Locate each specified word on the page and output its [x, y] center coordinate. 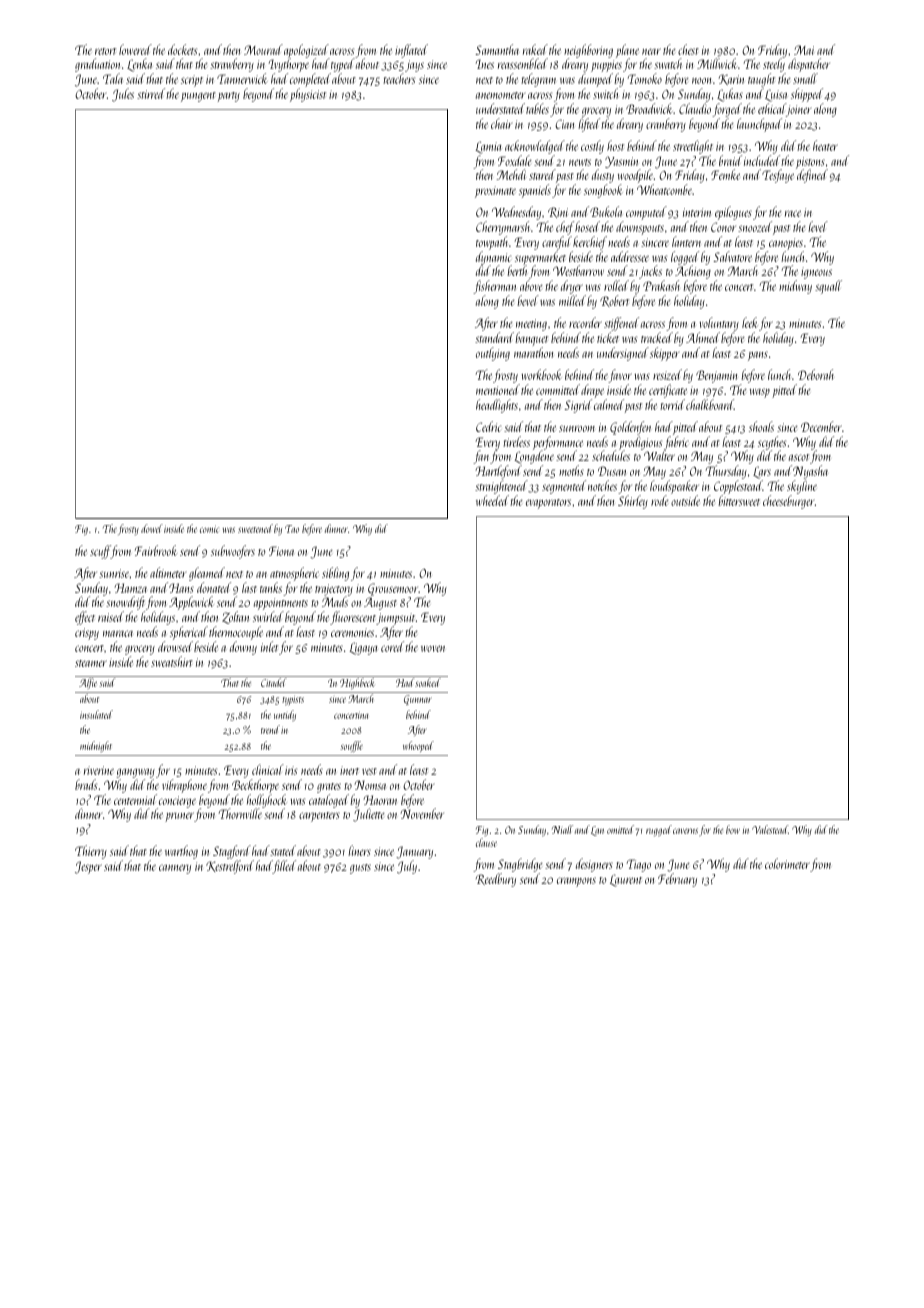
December [821, 426]
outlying [493, 354]
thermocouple [236, 633]
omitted [620, 829]
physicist [308, 95]
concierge [177, 802]
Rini [558, 212]
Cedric [488, 426]
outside [685, 500]
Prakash [661, 285]
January [414, 852]
